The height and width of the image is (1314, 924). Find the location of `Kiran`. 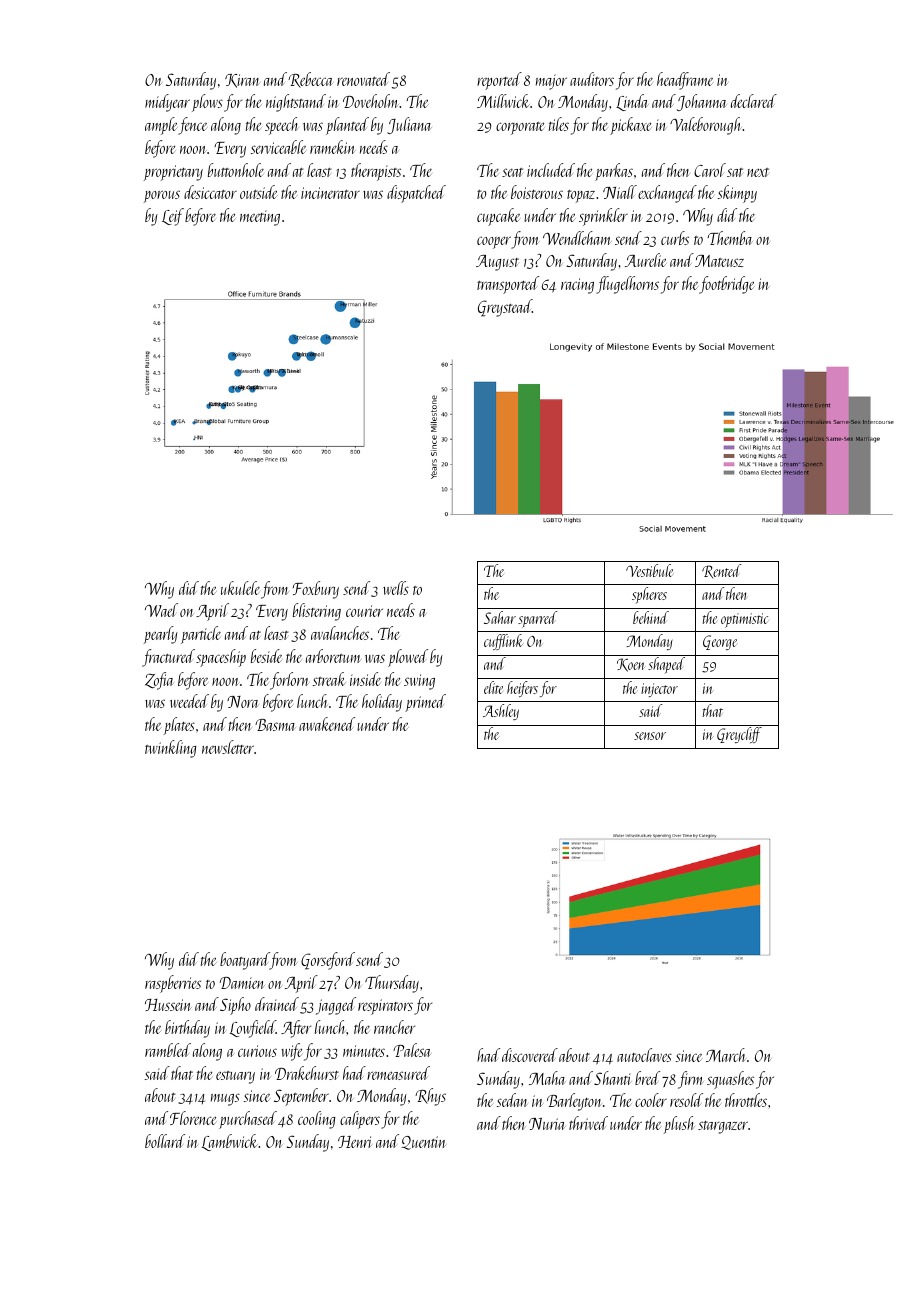

Kiran is located at coordinates (242, 81).
